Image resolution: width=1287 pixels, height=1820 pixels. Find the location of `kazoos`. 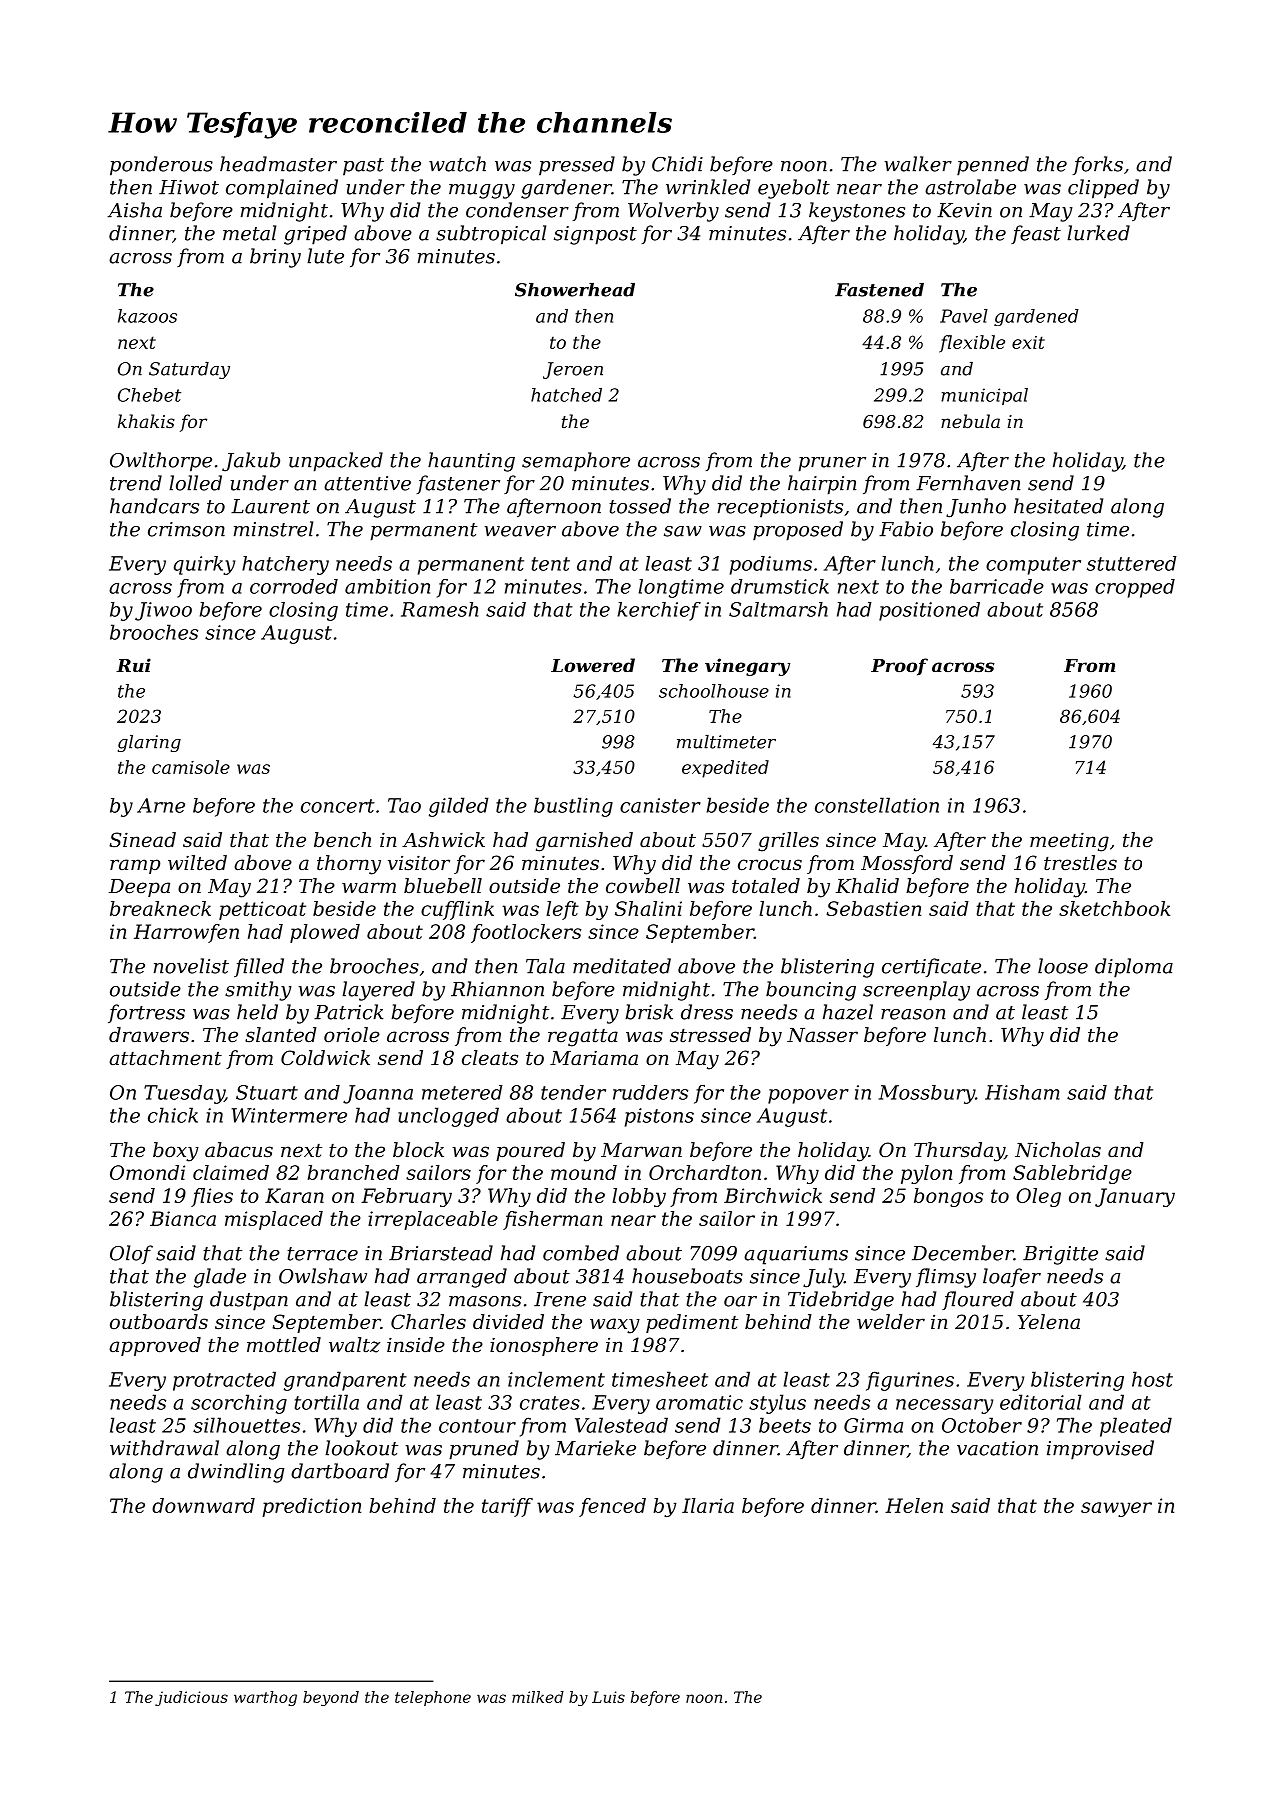

kazoos is located at coordinates (147, 316).
